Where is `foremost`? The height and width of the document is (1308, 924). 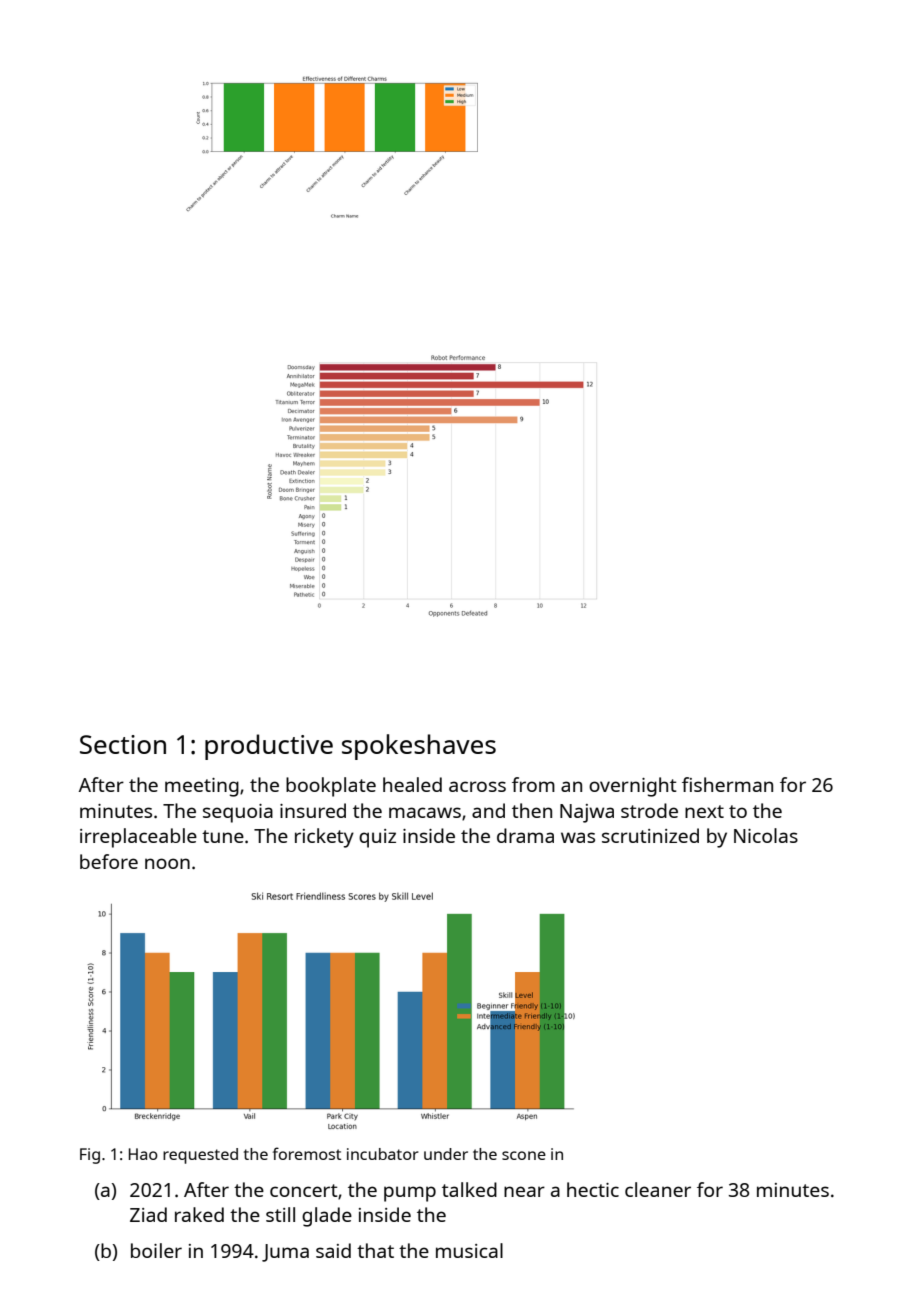 foremost is located at coordinates (307, 1153).
